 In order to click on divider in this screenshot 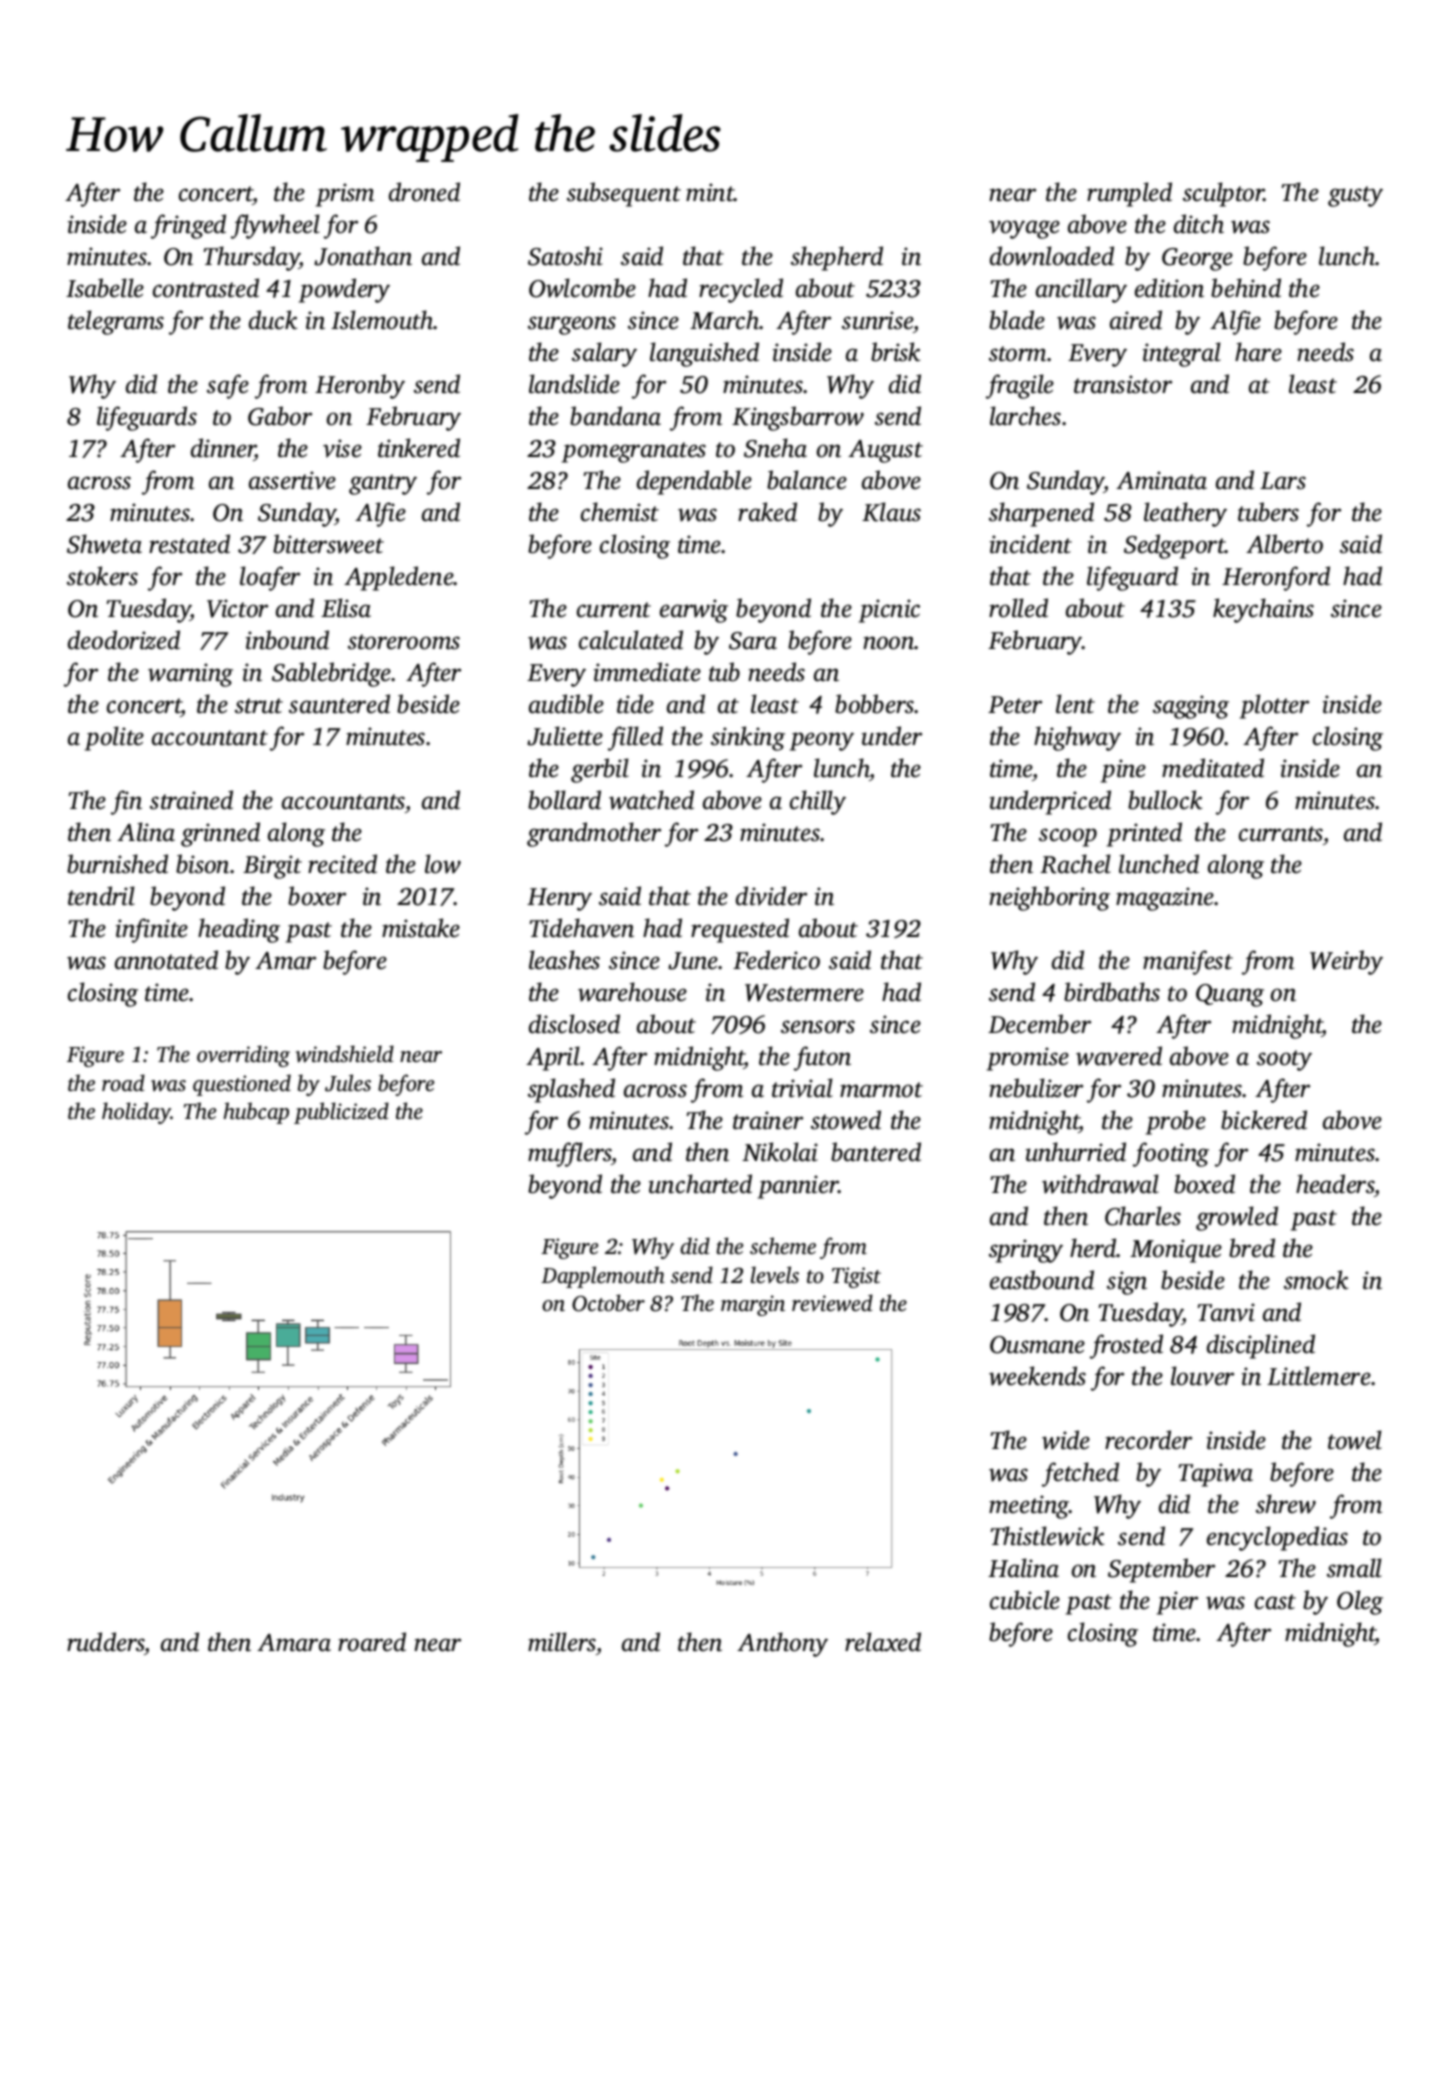, I will do `click(771, 896)`.
